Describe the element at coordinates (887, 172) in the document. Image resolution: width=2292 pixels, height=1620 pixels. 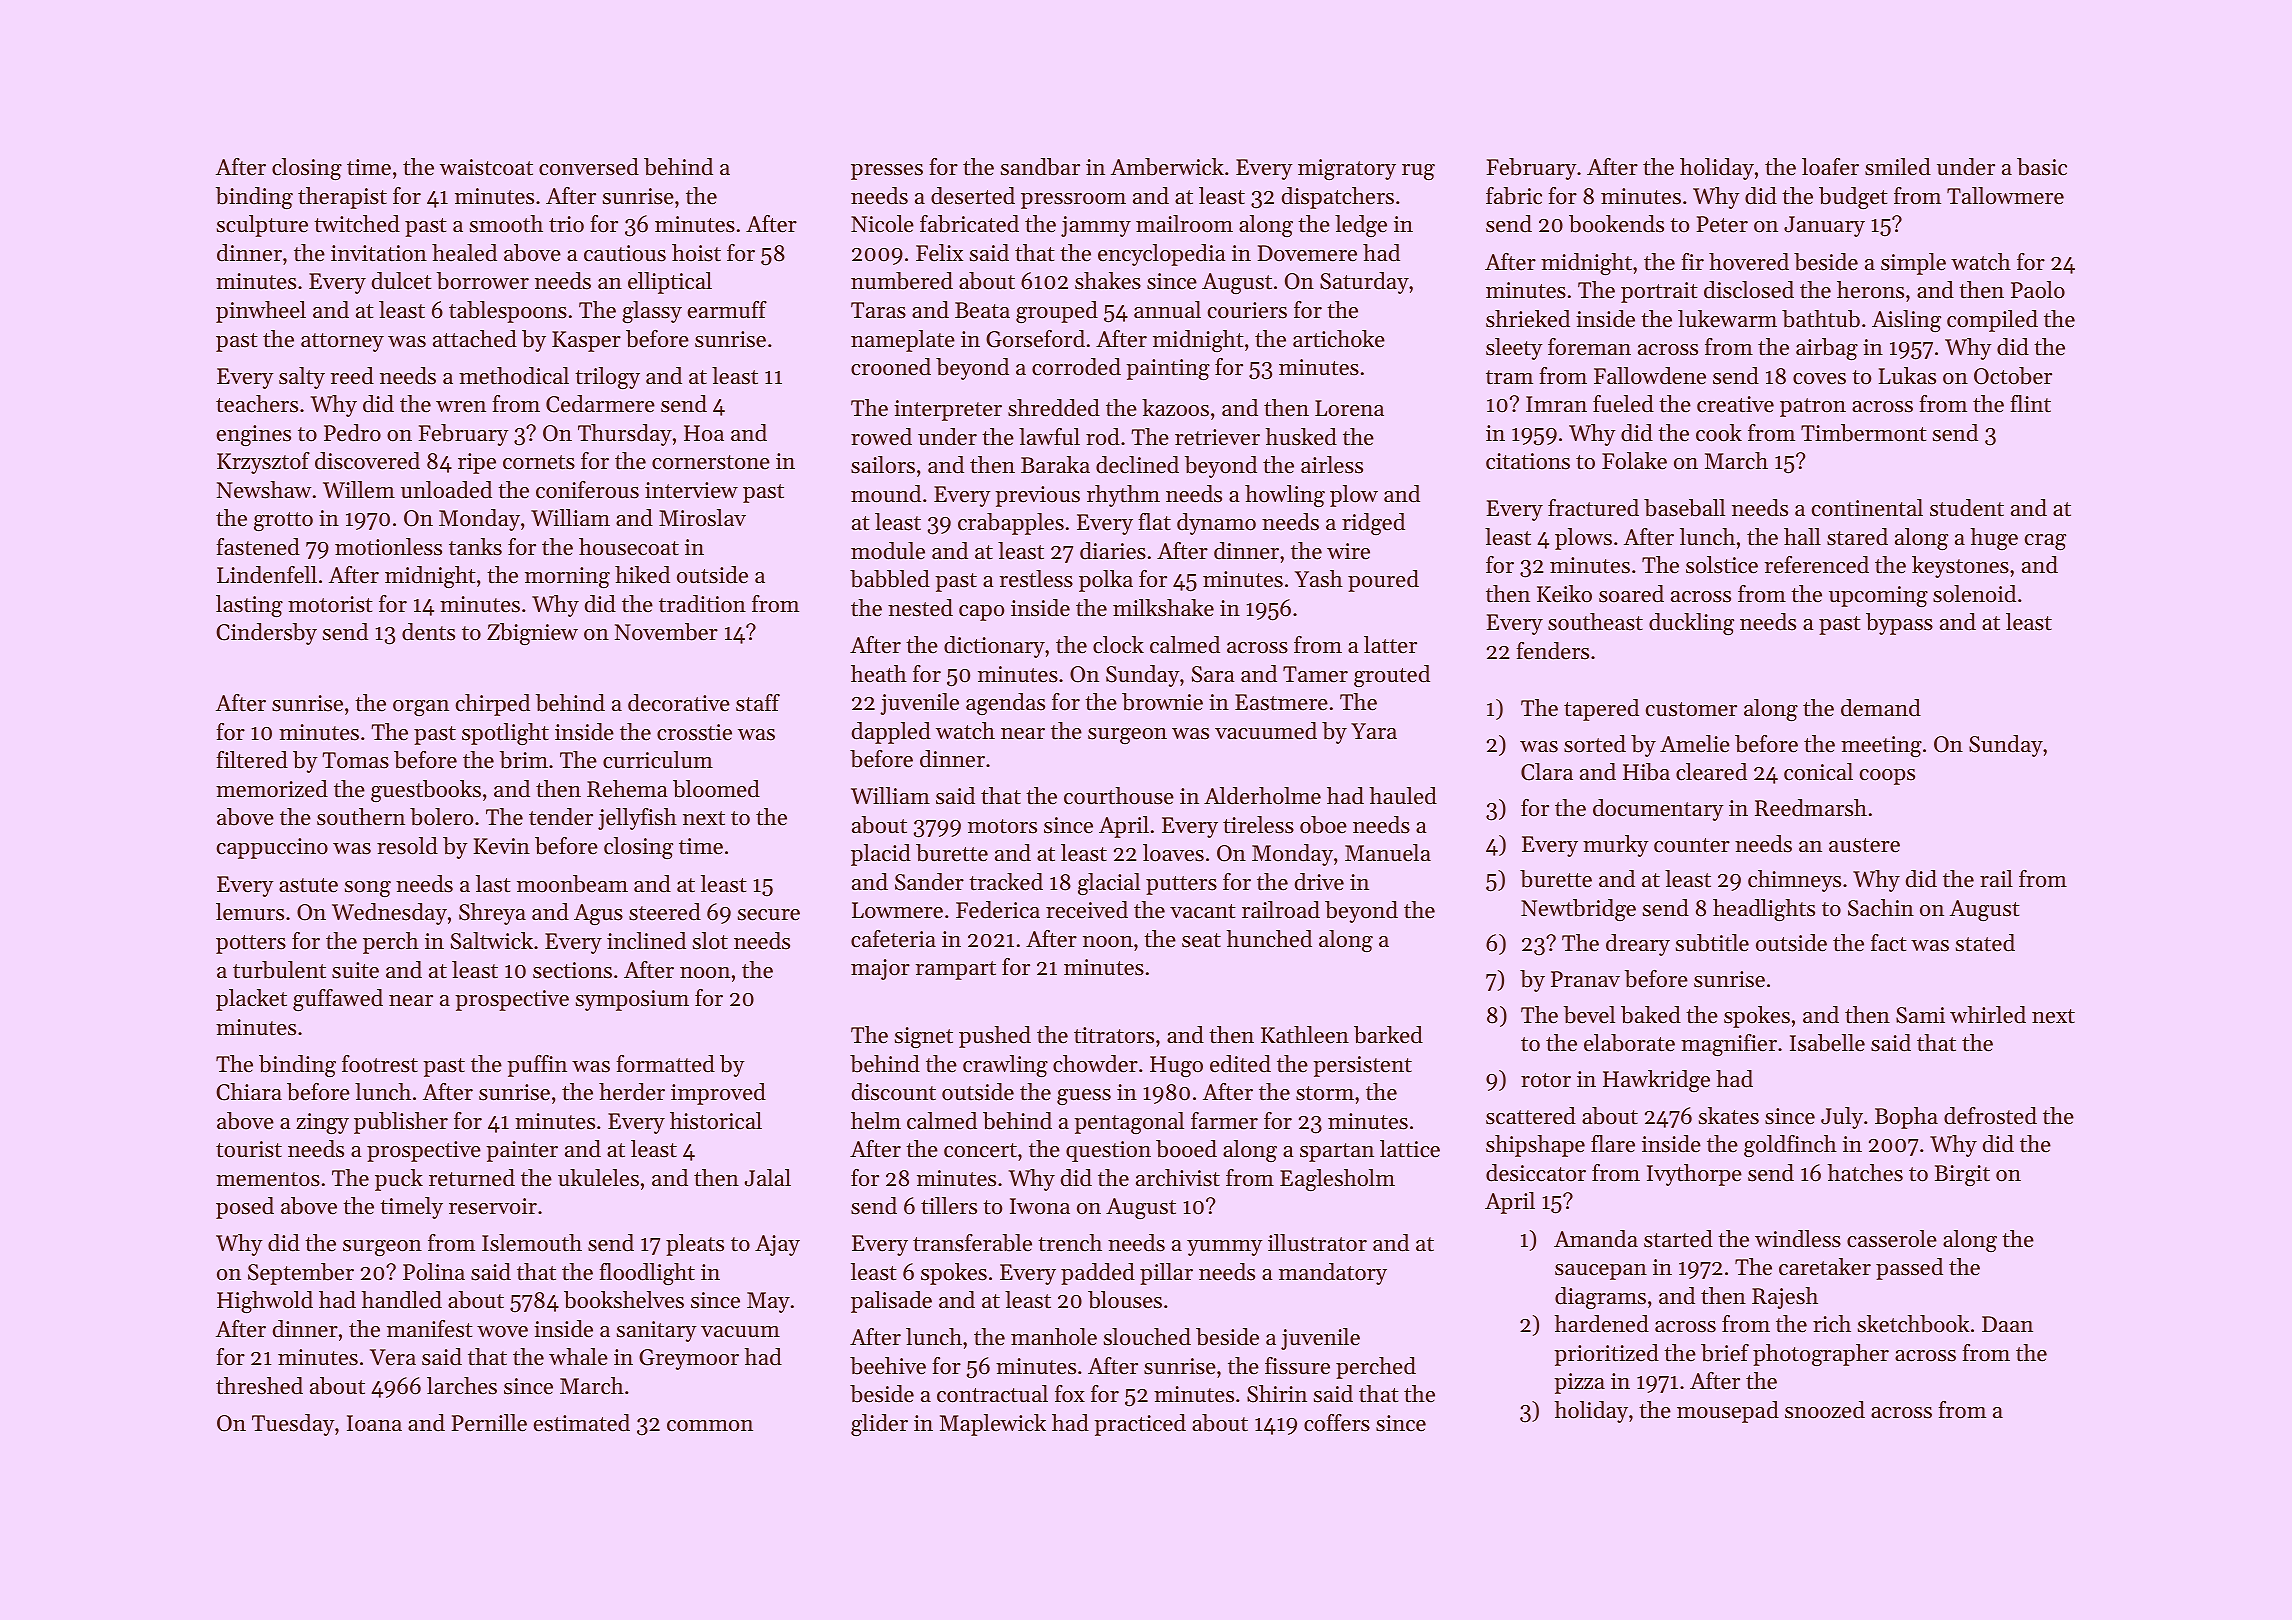
I see `presses` at that location.
